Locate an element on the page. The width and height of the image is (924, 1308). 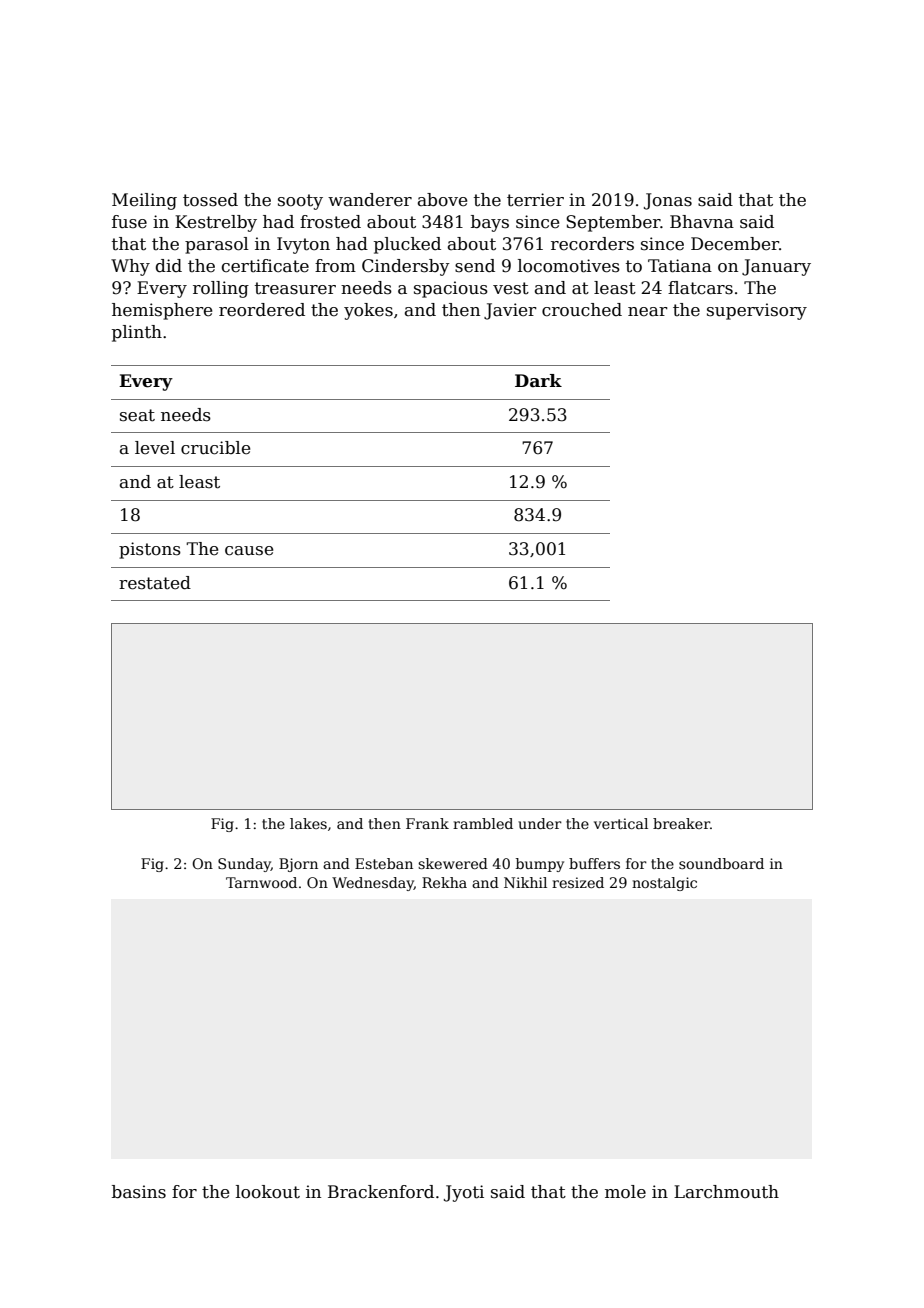
Brackenford is located at coordinates (381, 1192).
